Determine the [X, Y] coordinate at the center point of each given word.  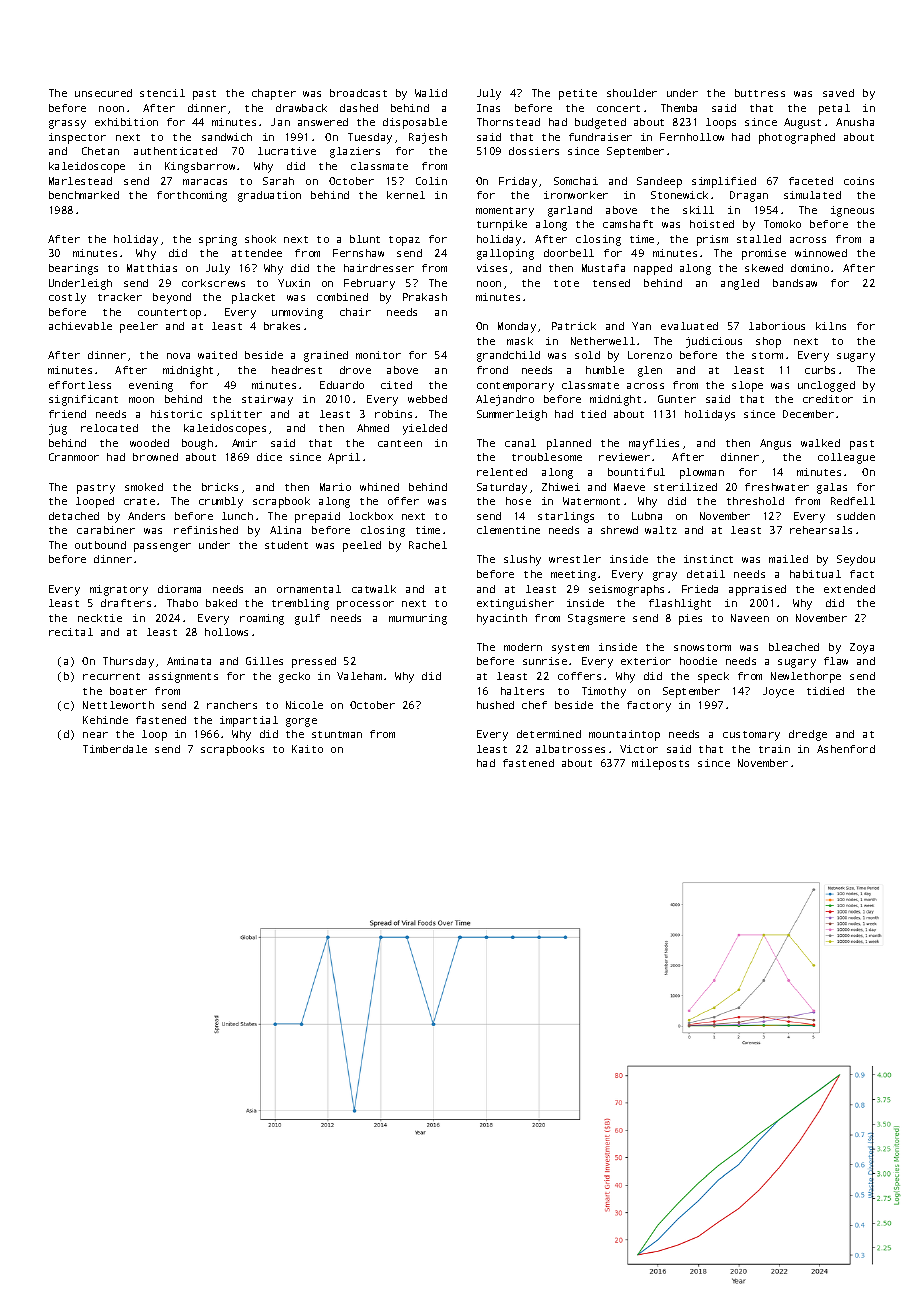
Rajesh [428, 138]
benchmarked [84, 195]
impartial [249, 721]
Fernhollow [692, 137]
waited [217, 355]
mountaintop [624, 735]
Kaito [307, 749]
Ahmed [373, 428]
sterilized [685, 487]
